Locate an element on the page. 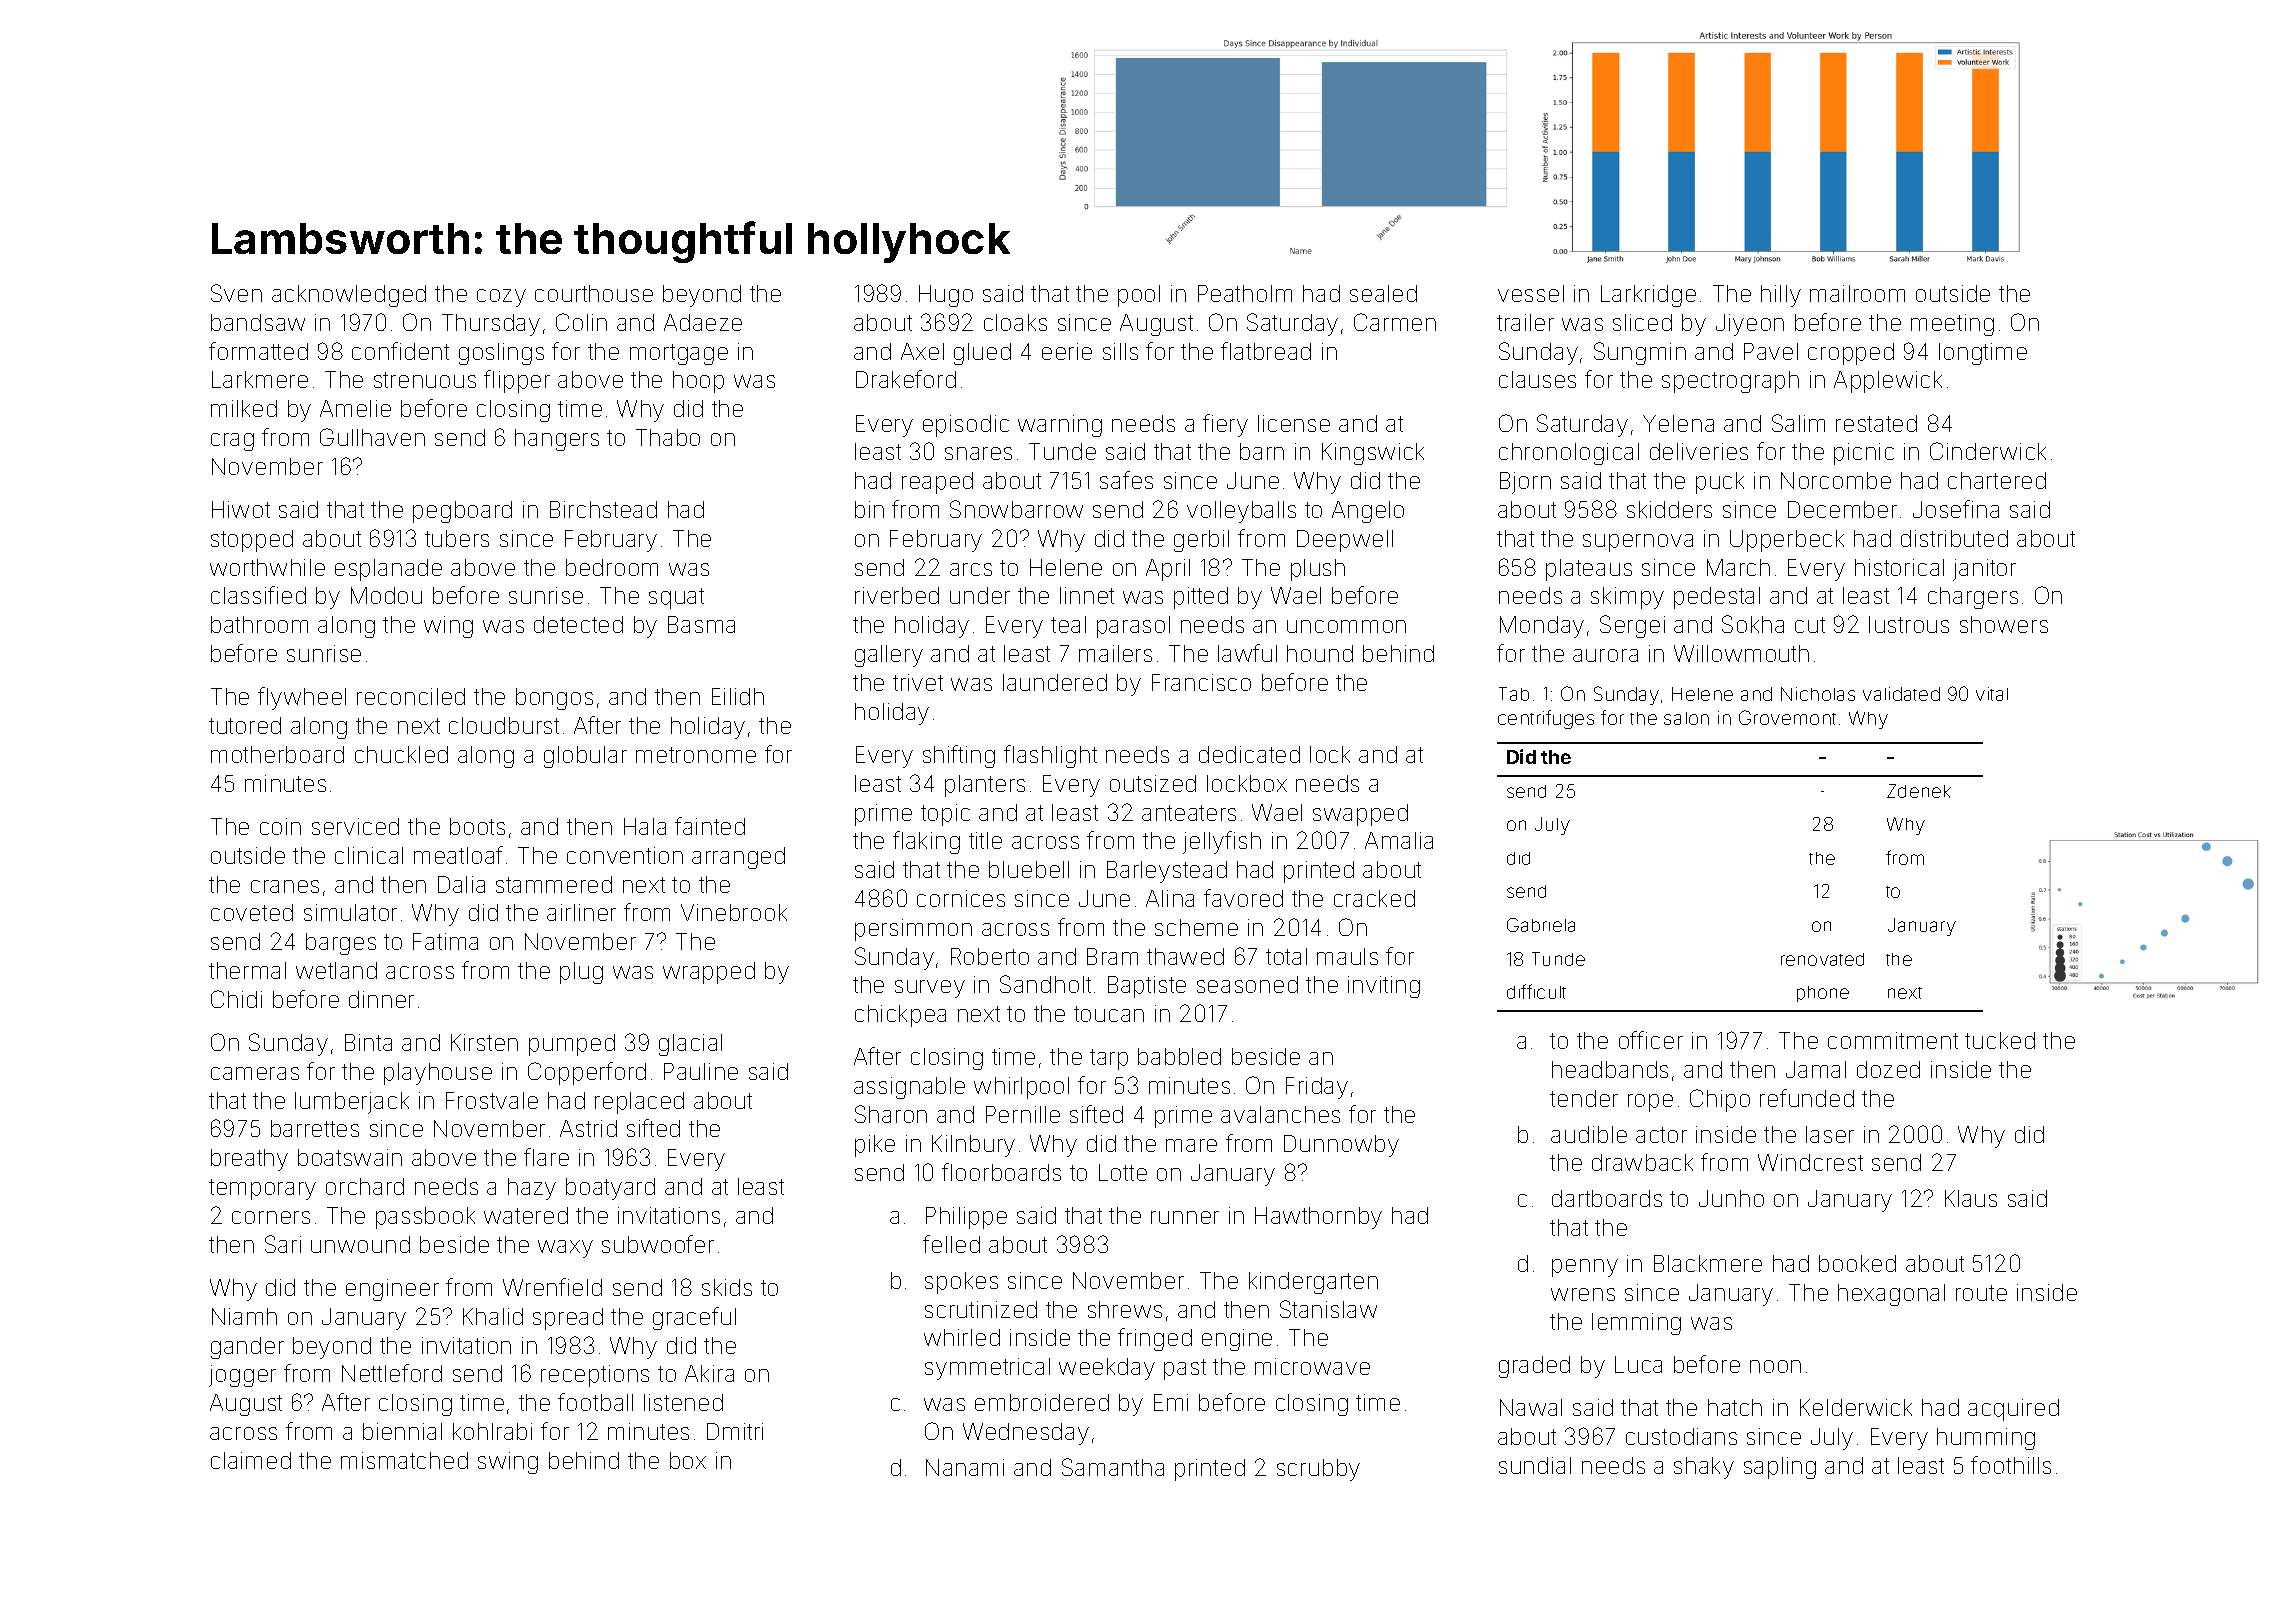  clauses is located at coordinates (1537, 379).
